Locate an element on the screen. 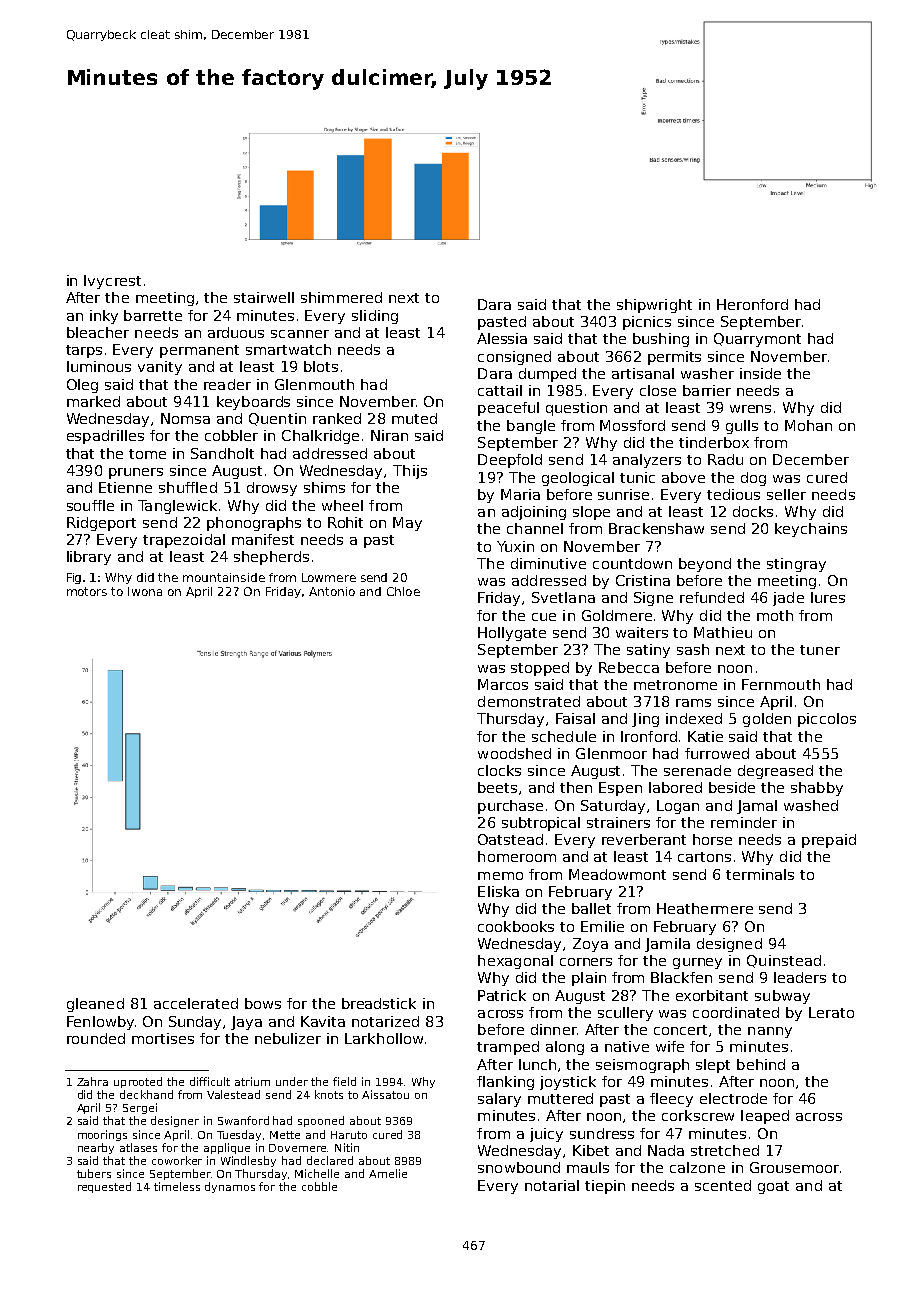  Heronford is located at coordinates (752, 304).
